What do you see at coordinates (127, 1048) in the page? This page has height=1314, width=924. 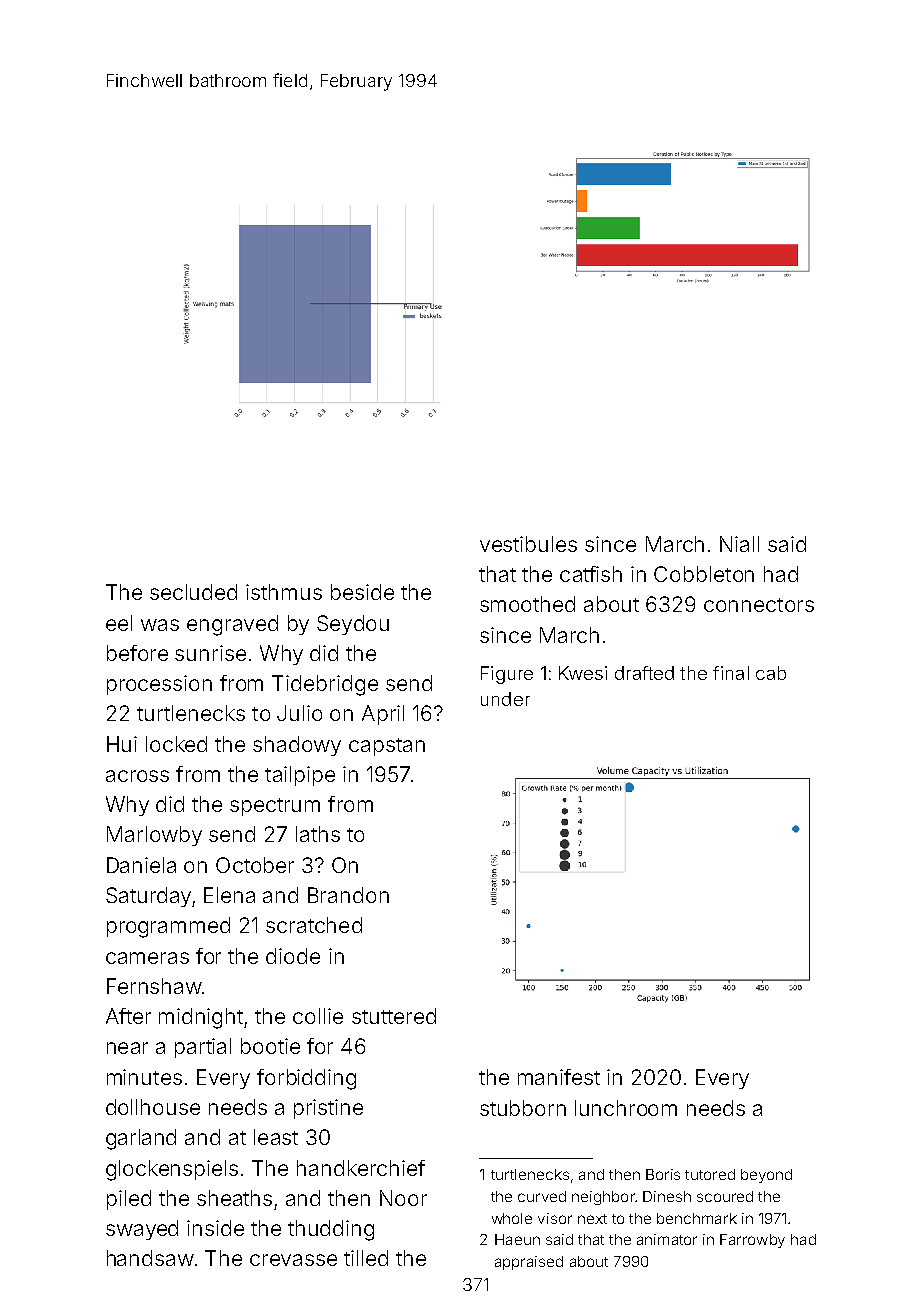 I see `near` at bounding box center [127, 1048].
